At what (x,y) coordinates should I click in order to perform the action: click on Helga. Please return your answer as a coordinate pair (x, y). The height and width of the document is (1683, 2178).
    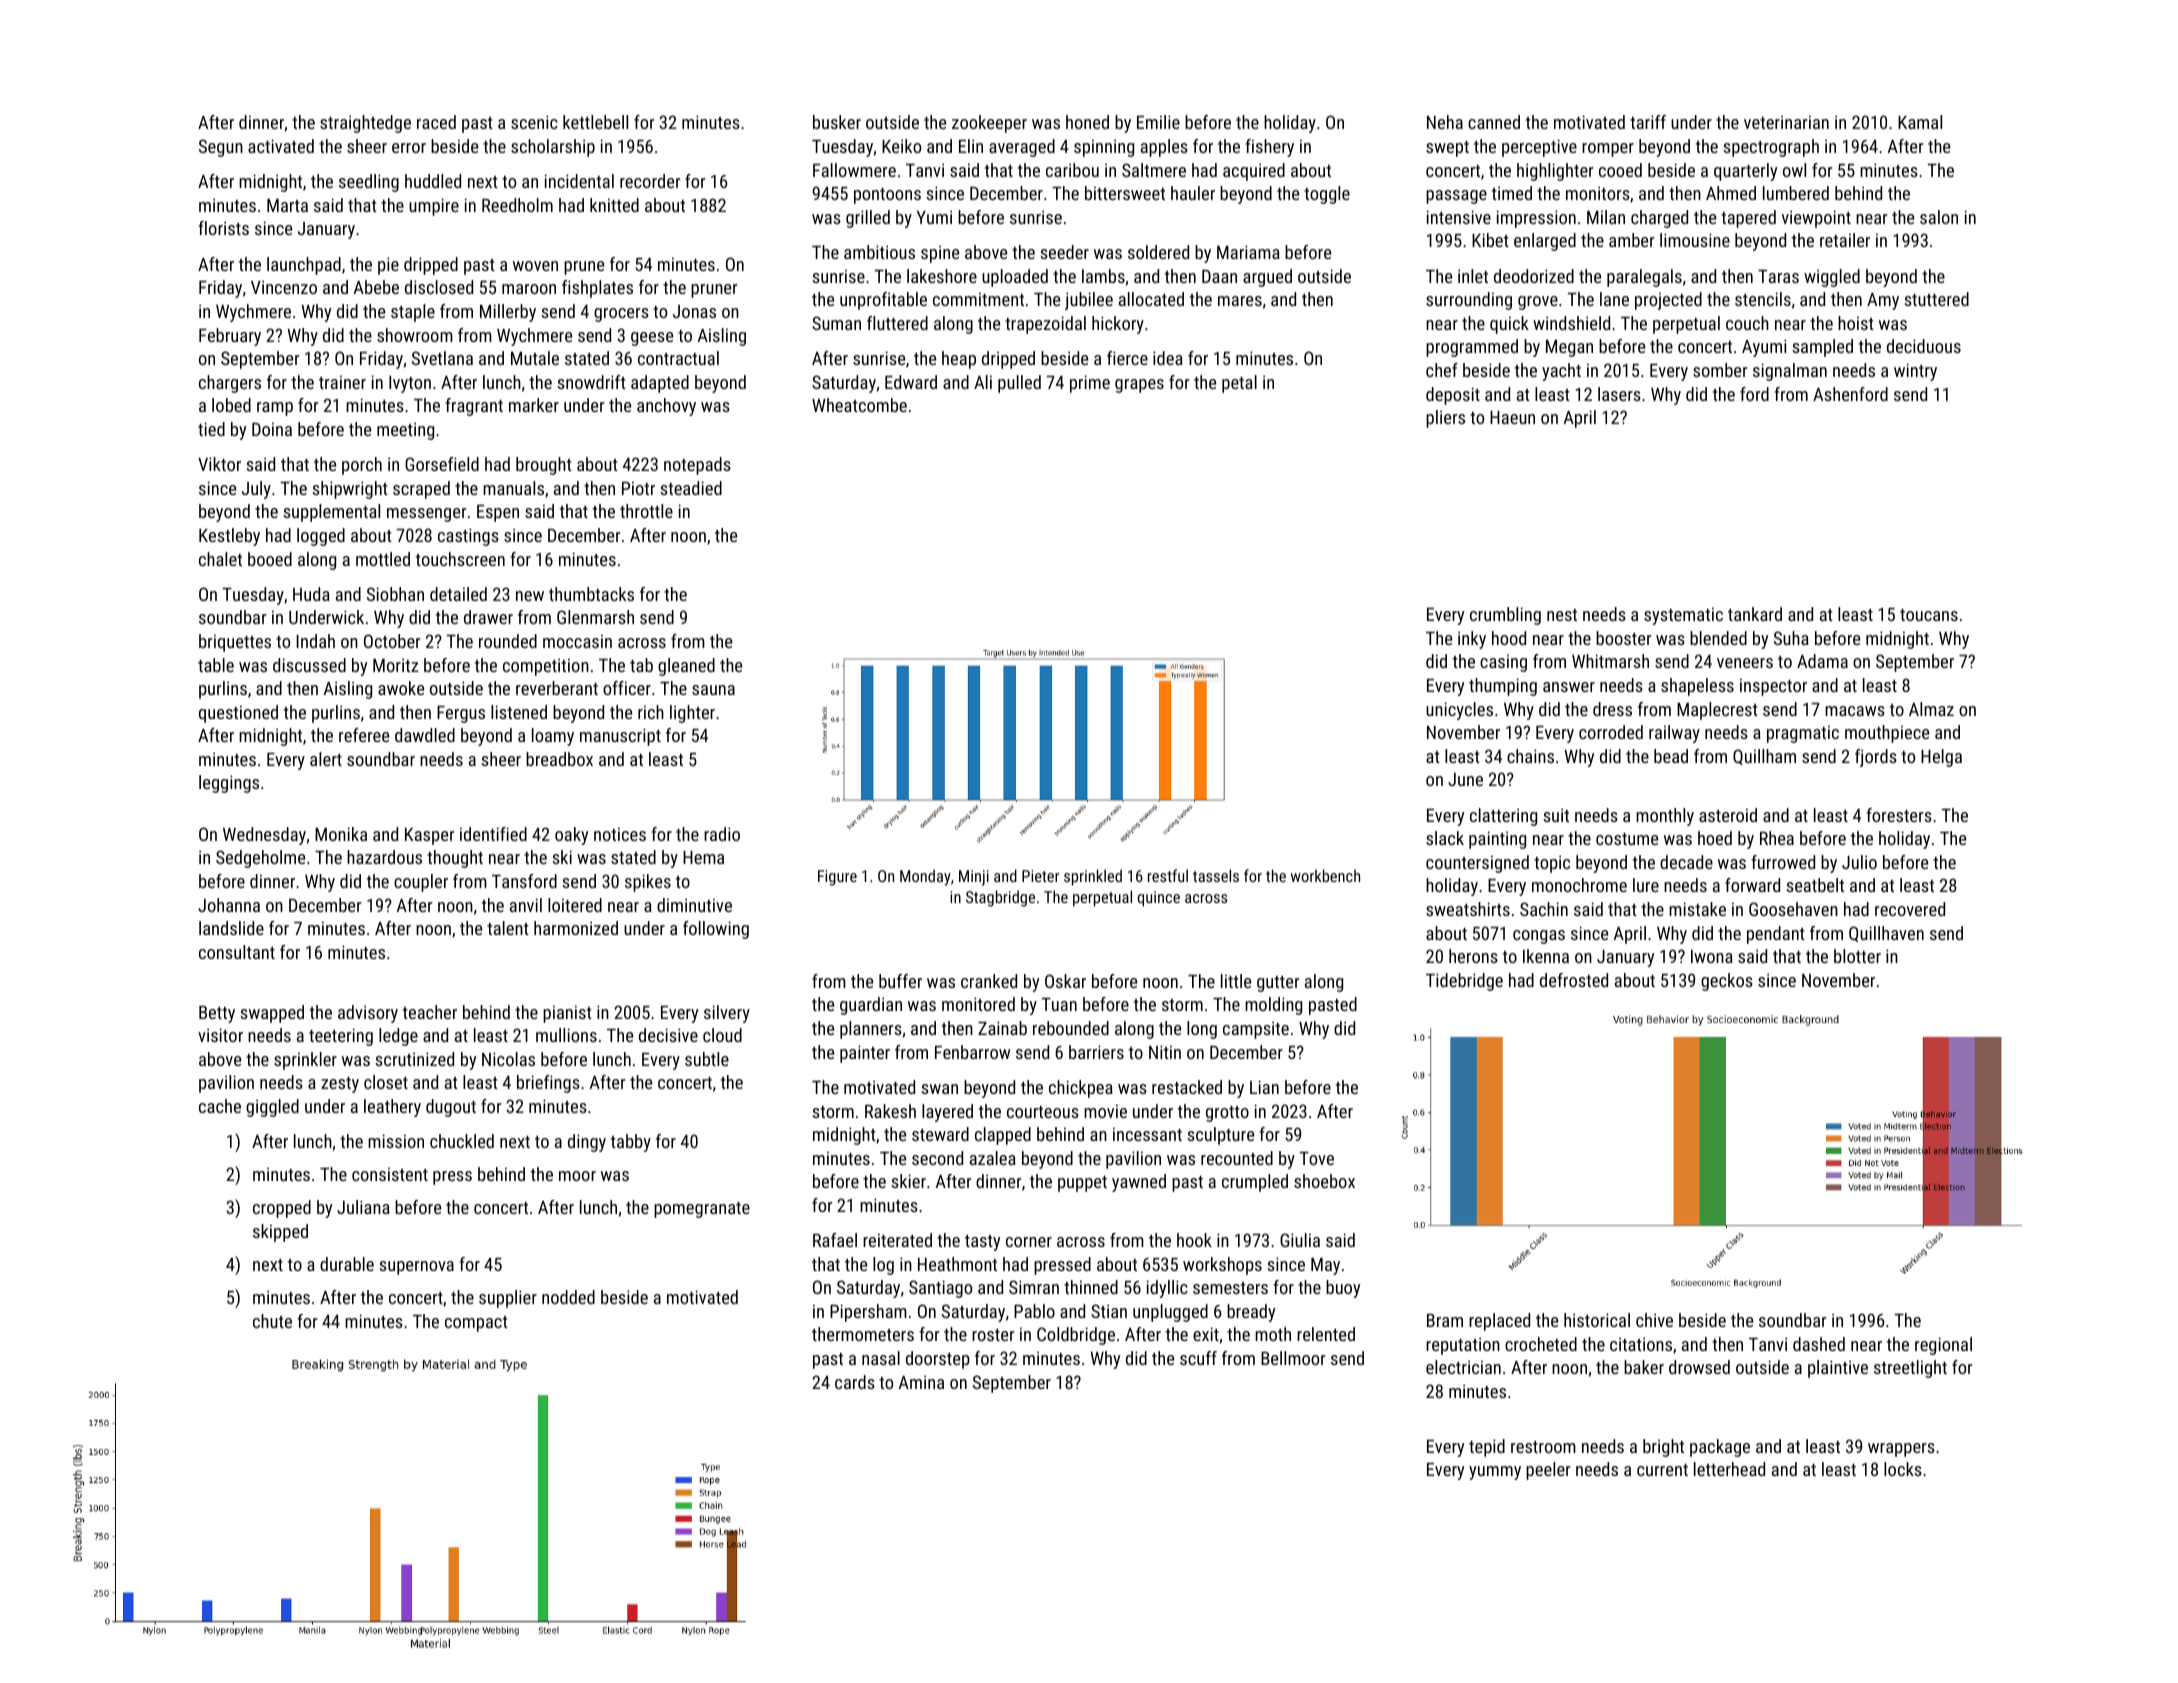
    Looking at the image, I should click on (1941, 758).
